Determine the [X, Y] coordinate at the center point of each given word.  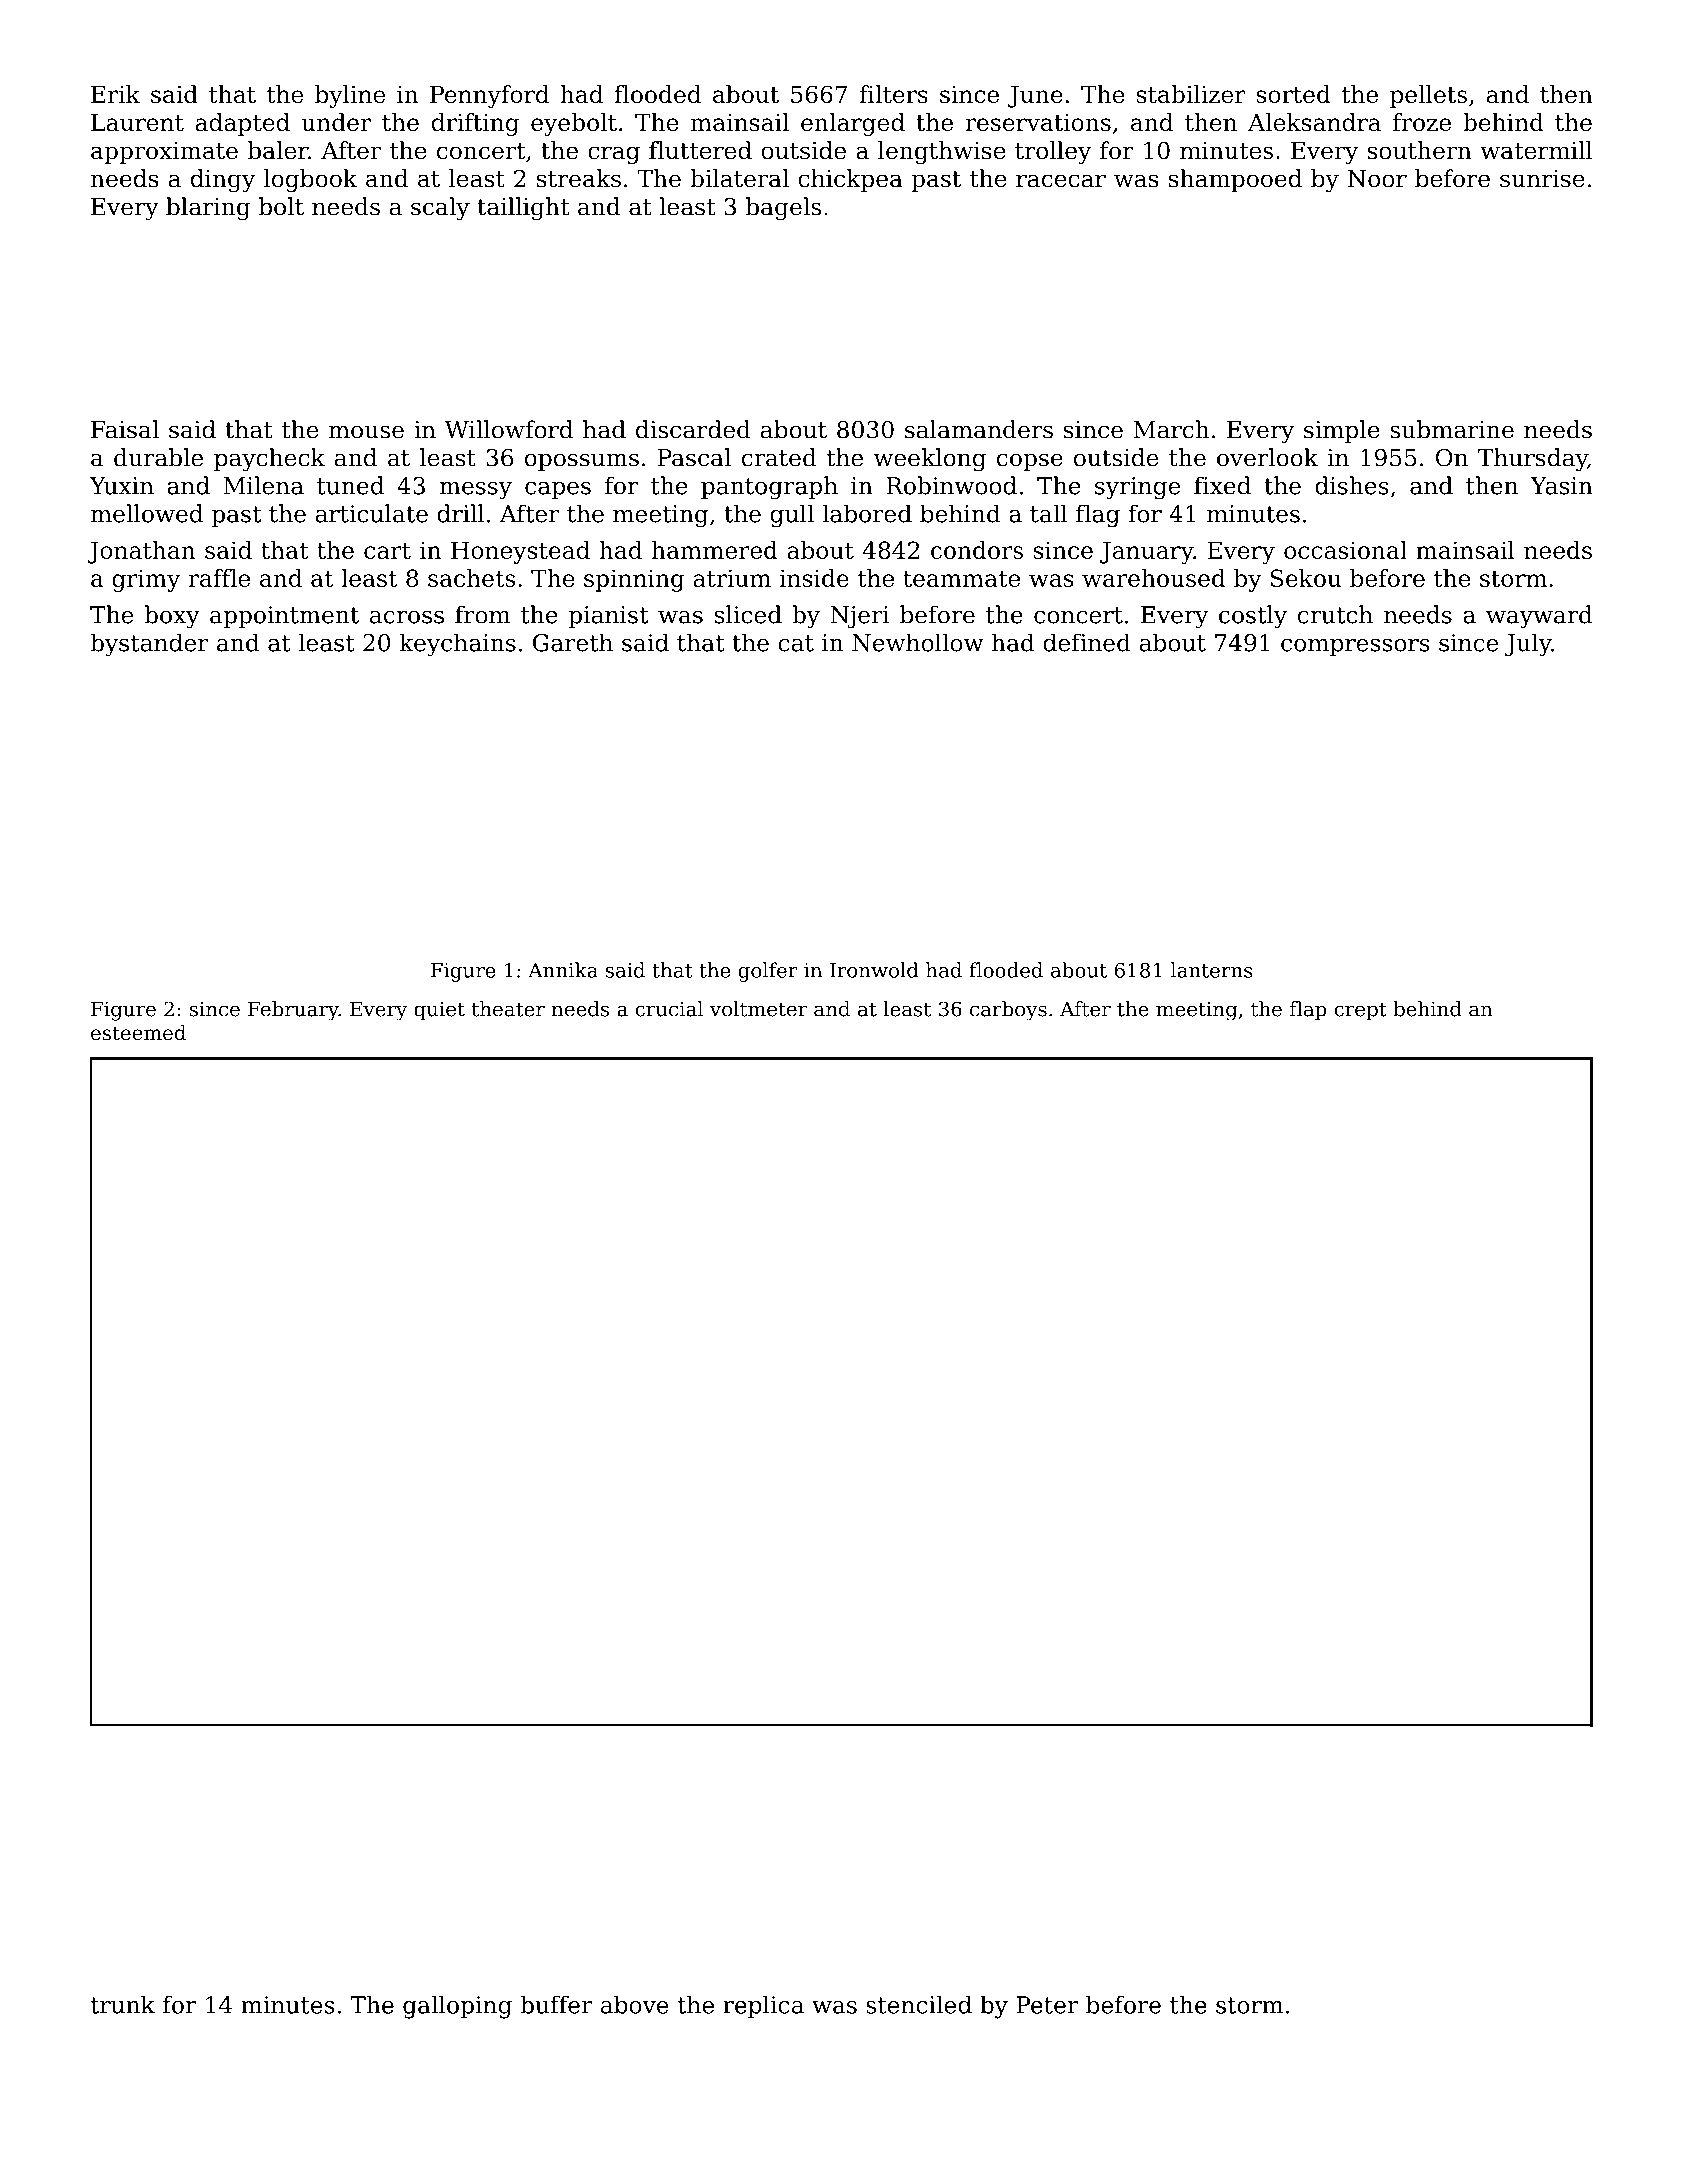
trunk [123, 2004]
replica [763, 2006]
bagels [783, 209]
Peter [1047, 2005]
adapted [242, 124]
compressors [1355, 647]
